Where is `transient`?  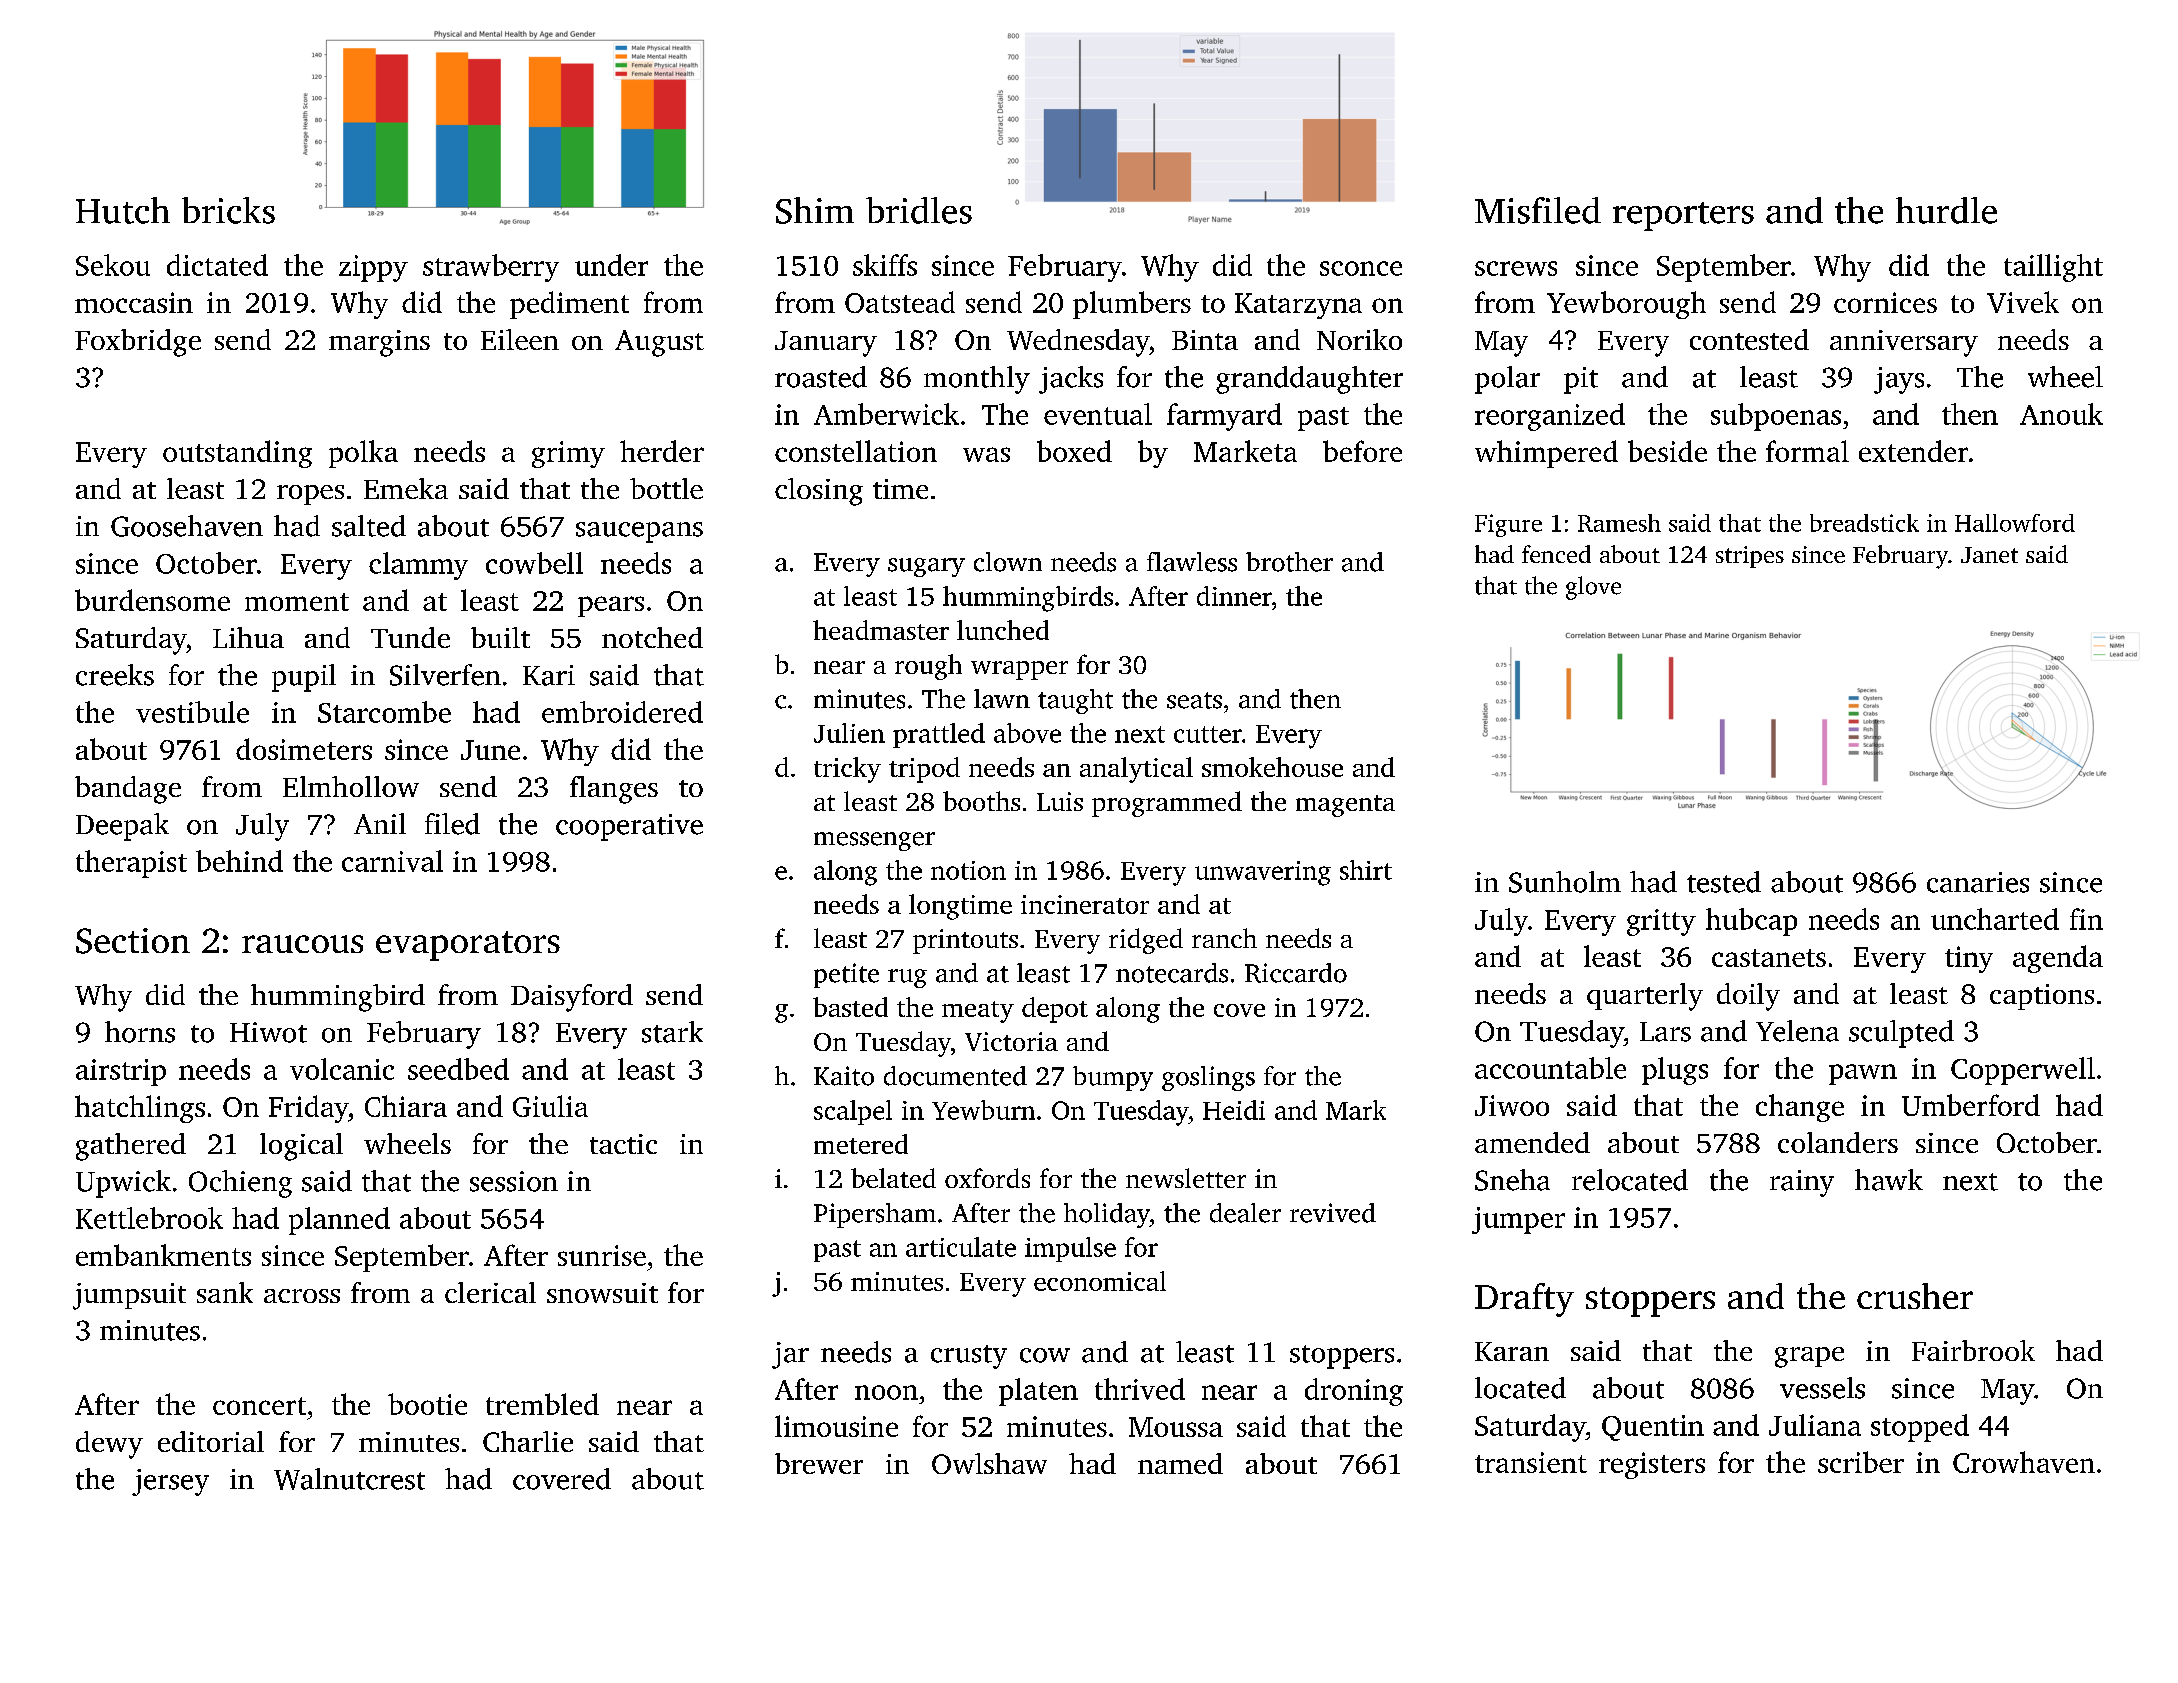 transient is located at coordinates (1531, 1462).
